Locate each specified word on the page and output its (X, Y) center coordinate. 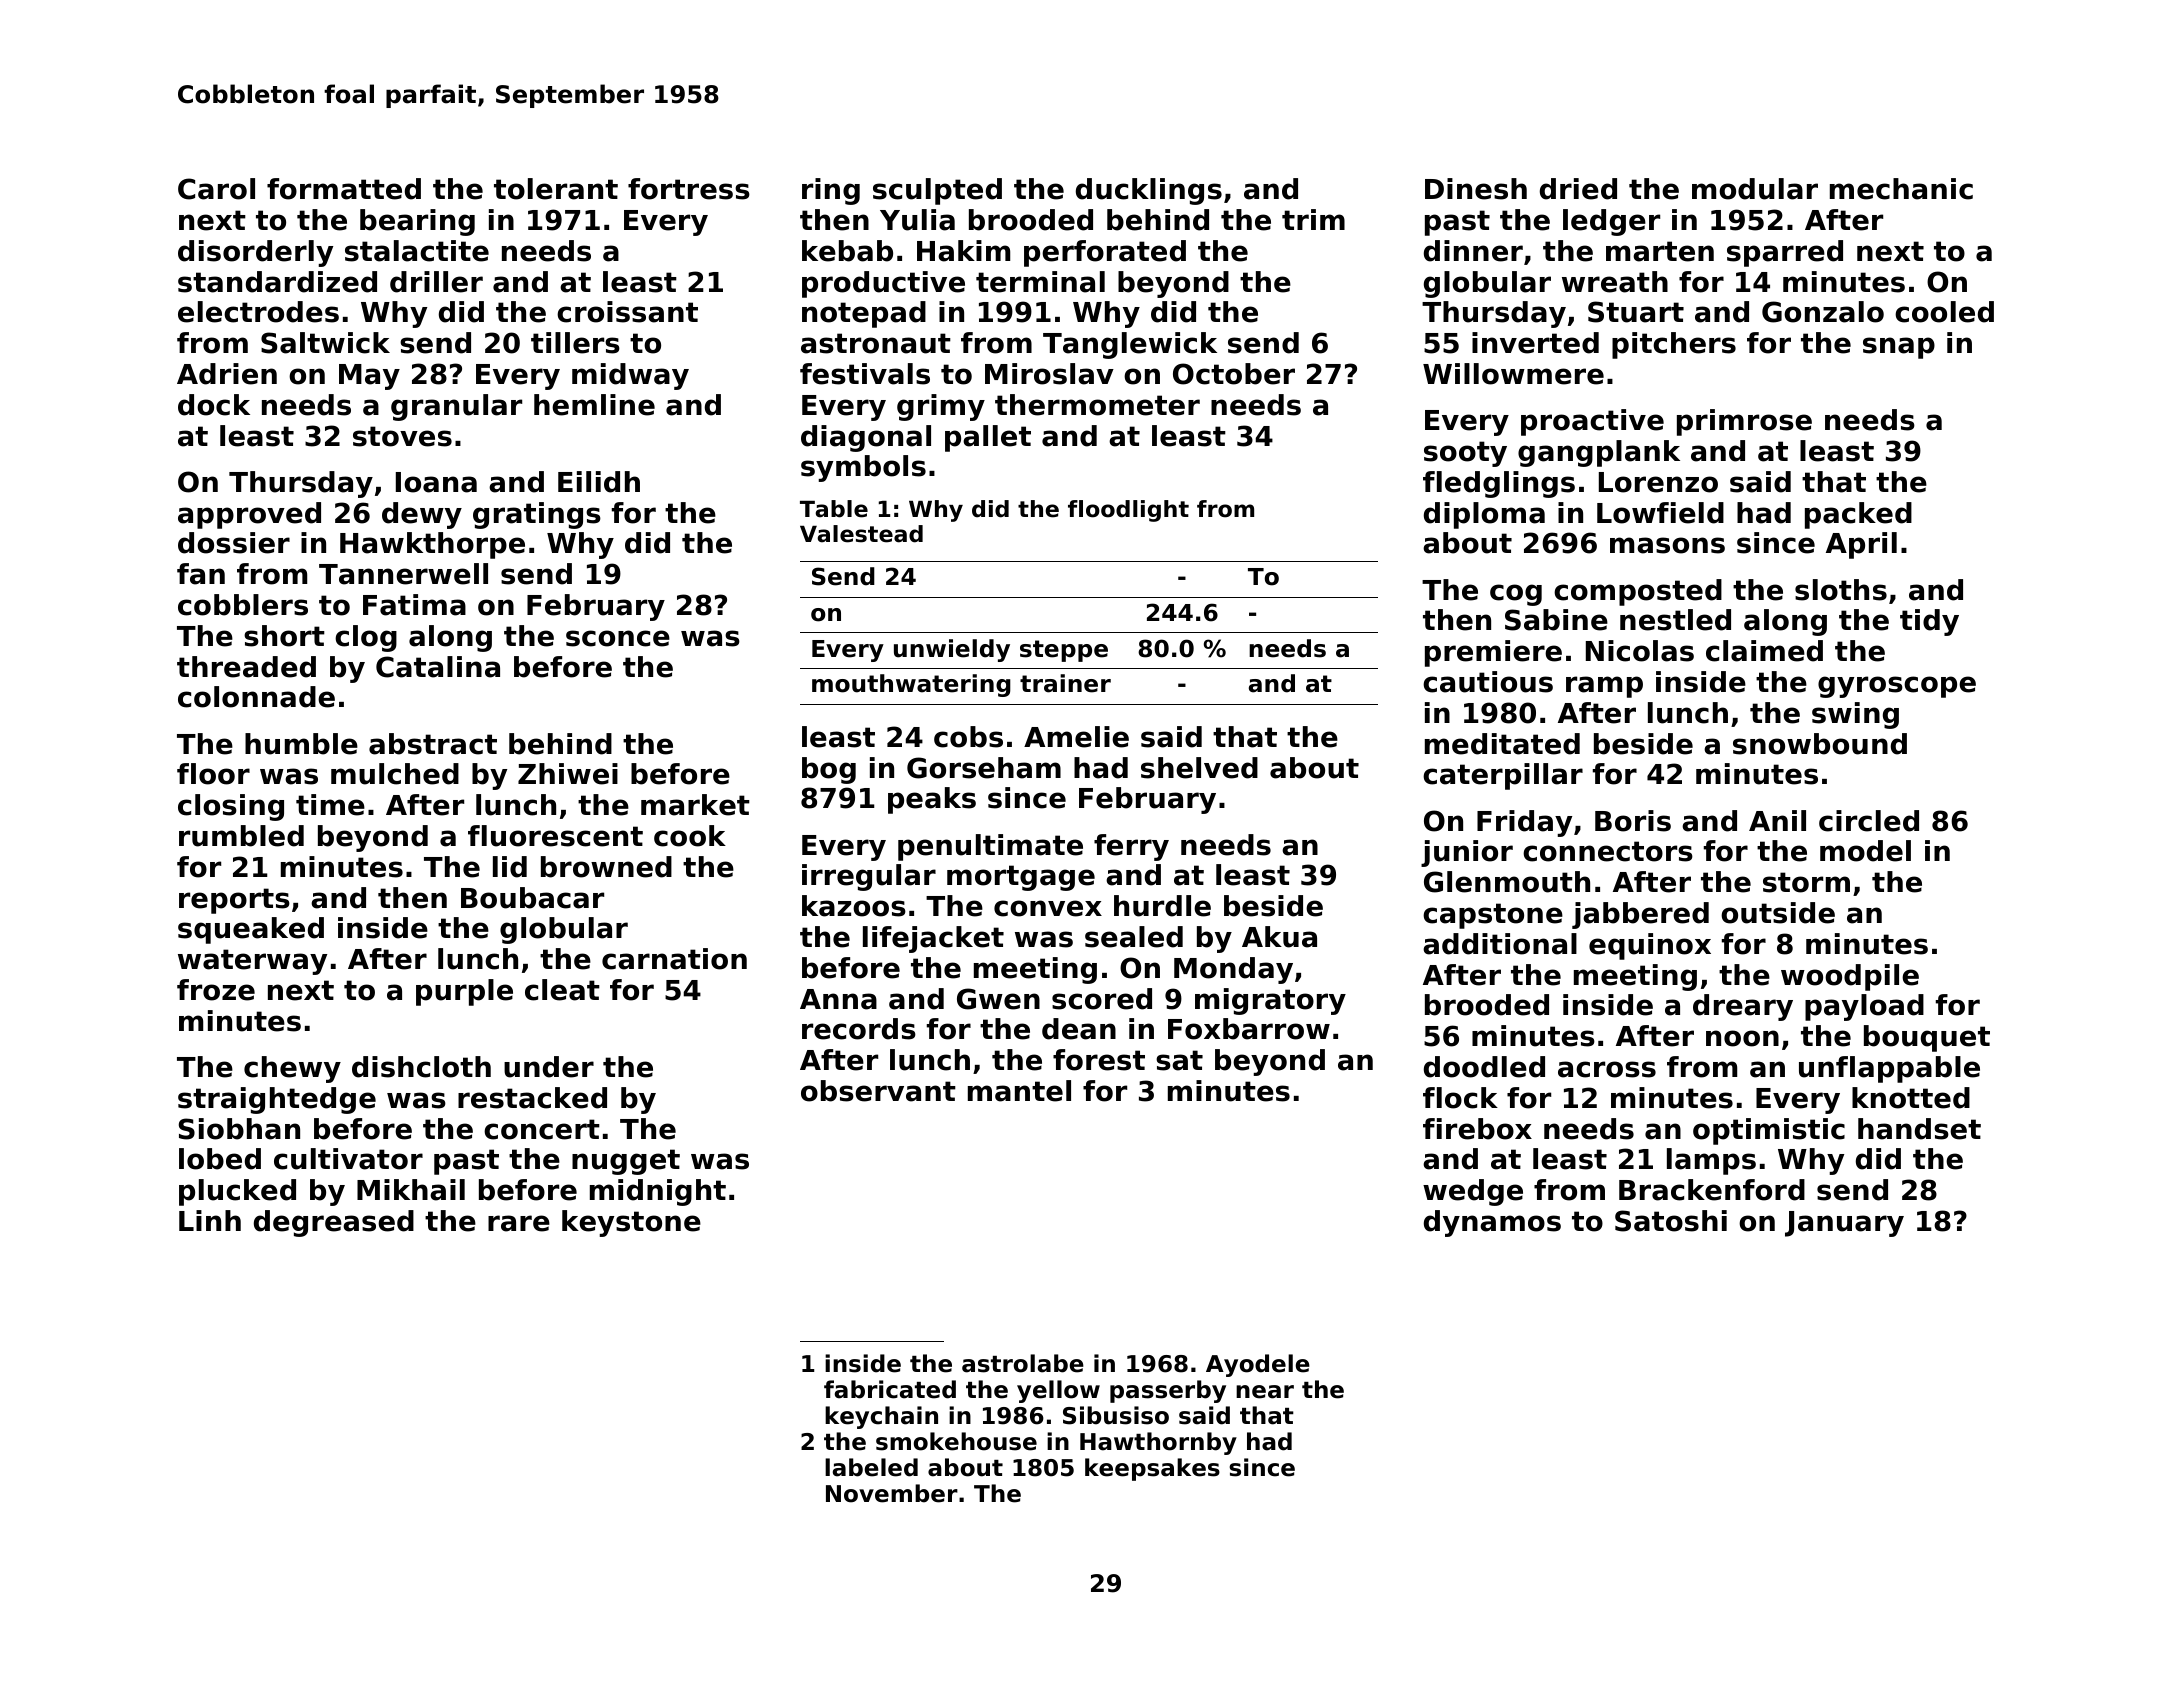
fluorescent (555, 836)
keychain (881, 1417)
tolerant (556, 189)
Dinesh (1476, 189)
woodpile (1850, 977)
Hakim (963, 251)
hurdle (1162, 906)
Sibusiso (1116, 1415)
